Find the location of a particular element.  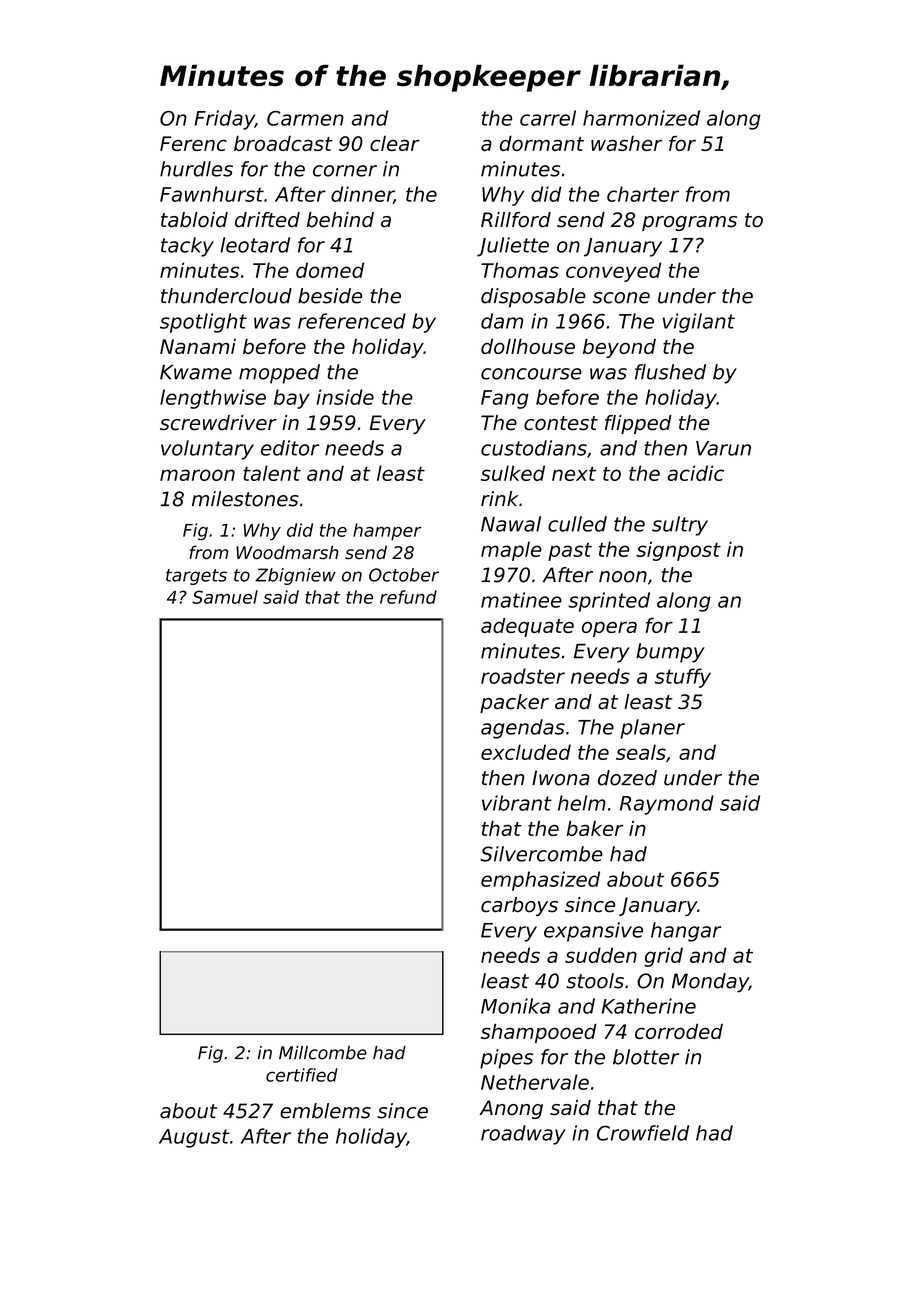

drifted is located at coordinates (267, 220).
